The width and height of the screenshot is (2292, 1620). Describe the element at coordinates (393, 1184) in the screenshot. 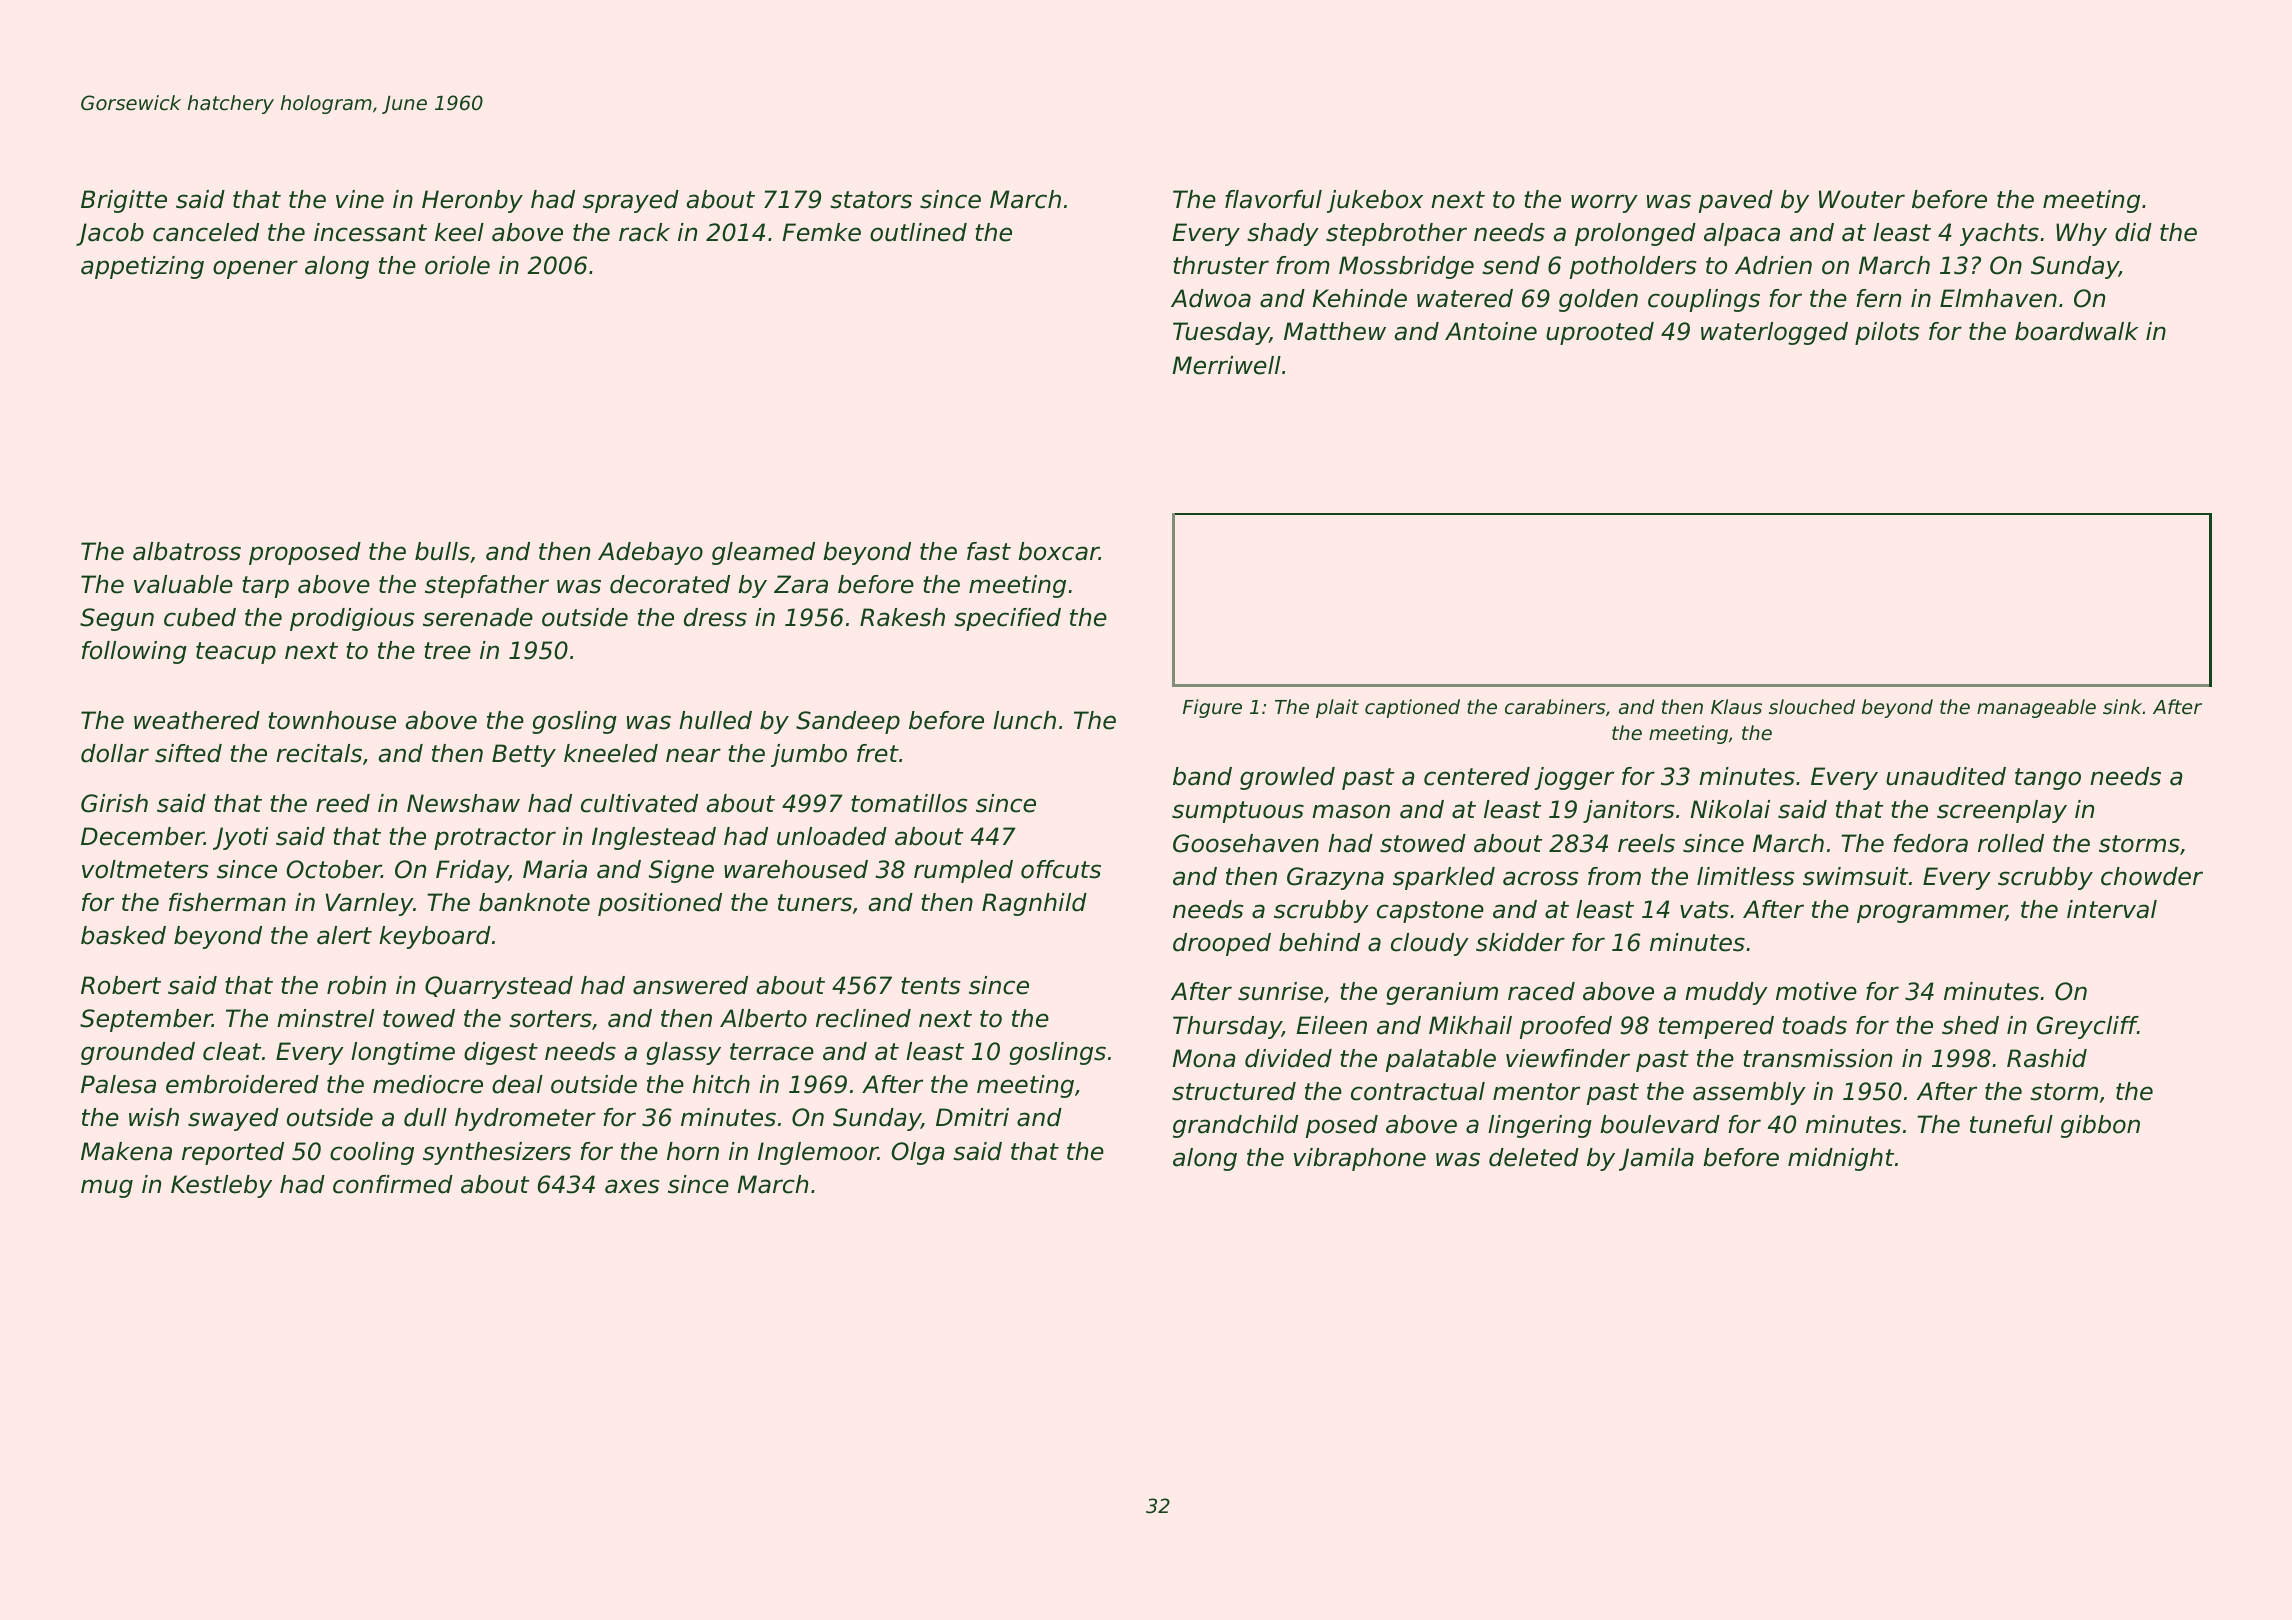

I see `confirmed` at that location.
